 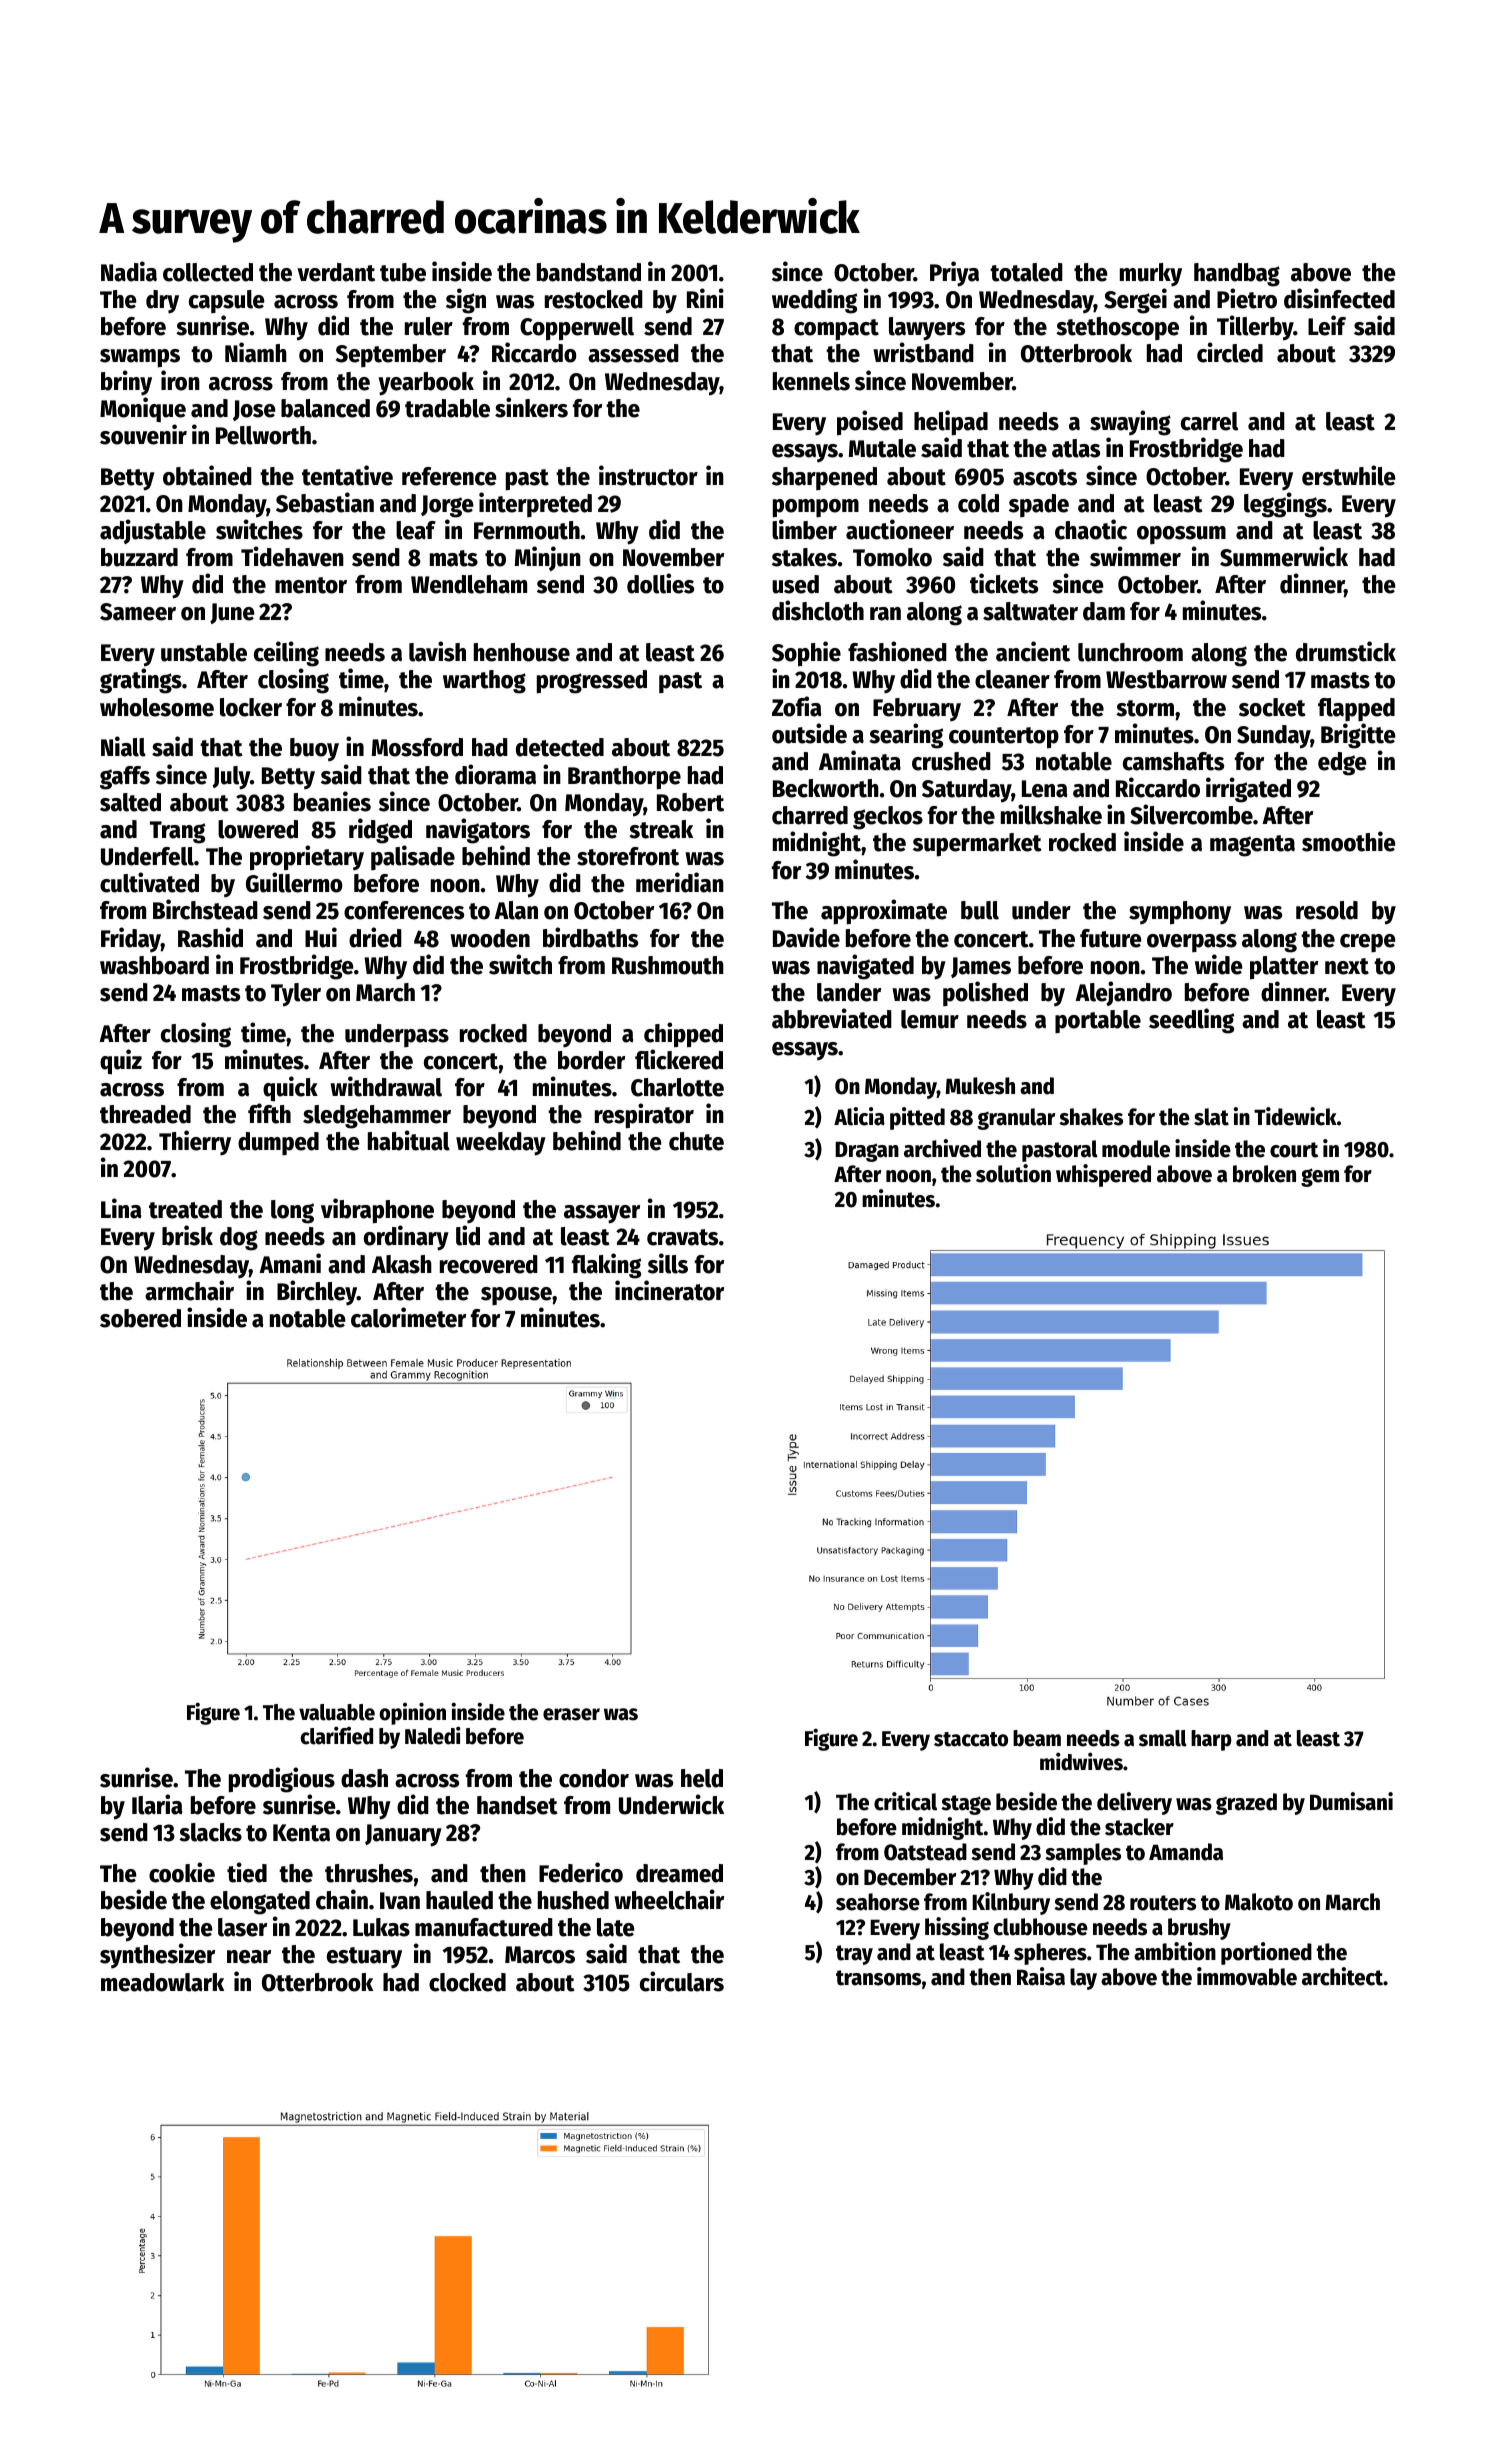 What do you see at coordinates (1351, 1801) in the image?
I see `Dumisani` at bounding box center [1351, 1801].
